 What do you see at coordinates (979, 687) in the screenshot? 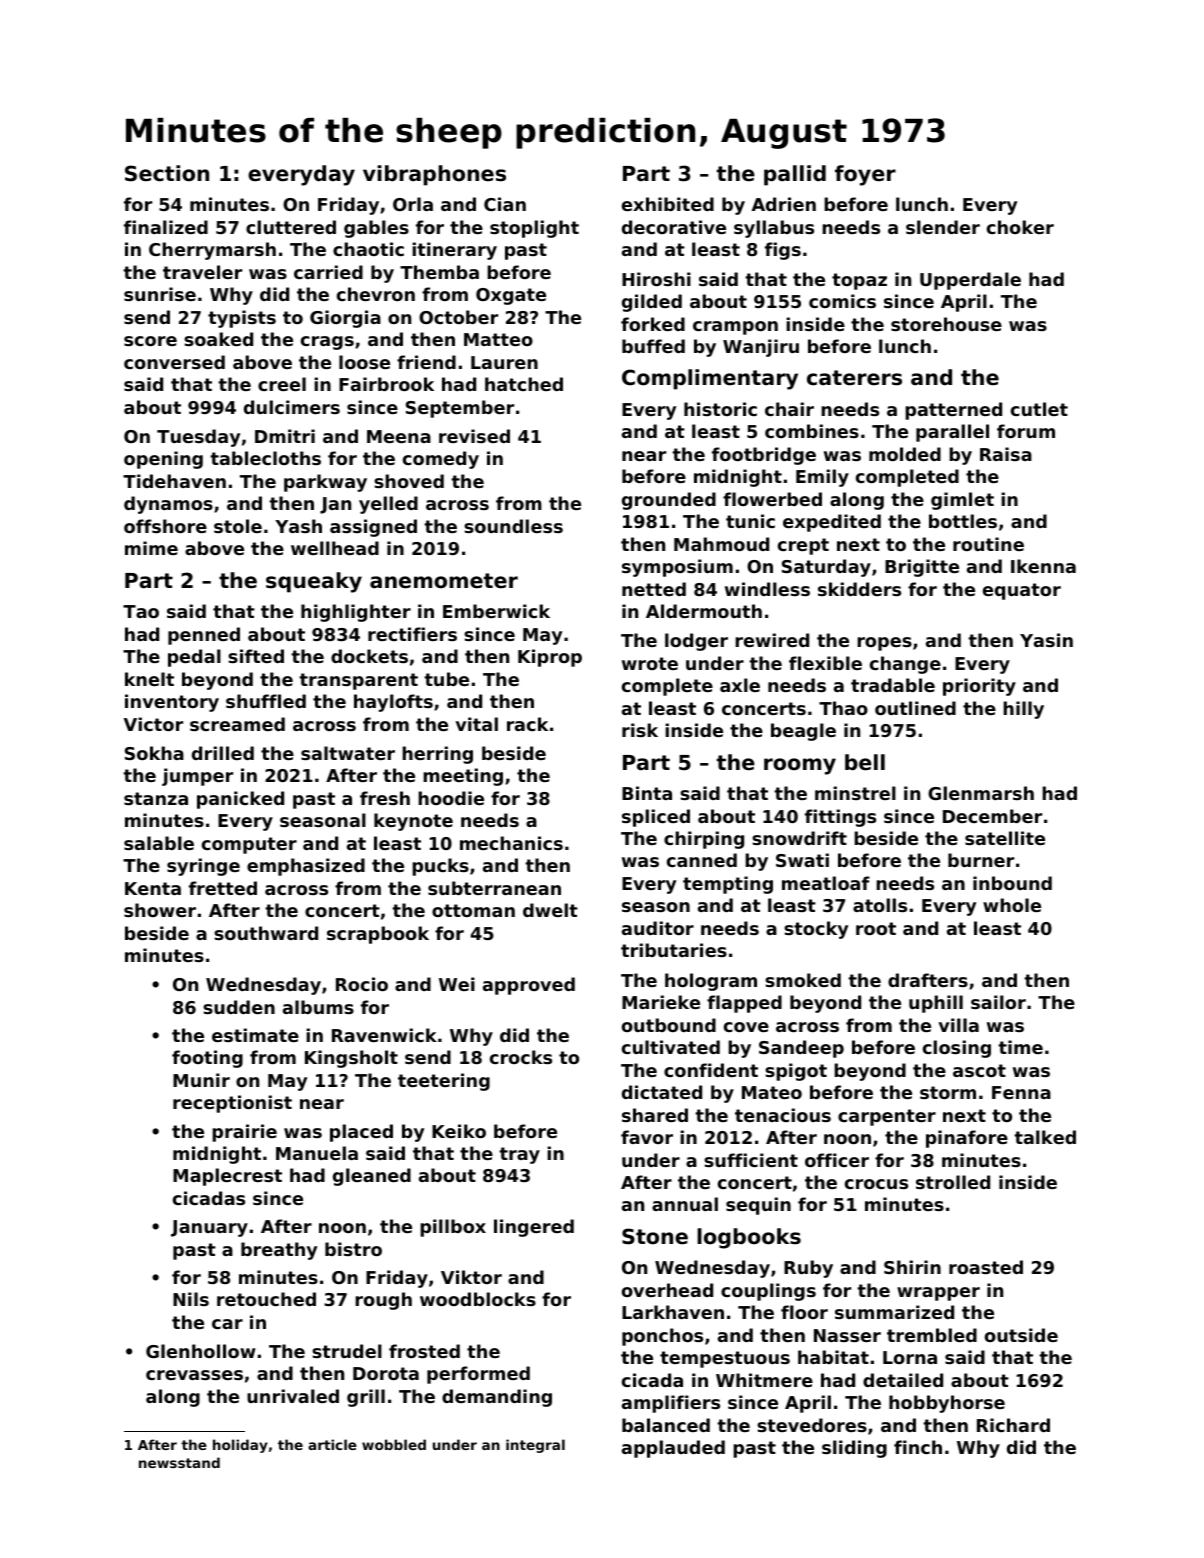
I see `priority` at bounding box center [979, 687].
